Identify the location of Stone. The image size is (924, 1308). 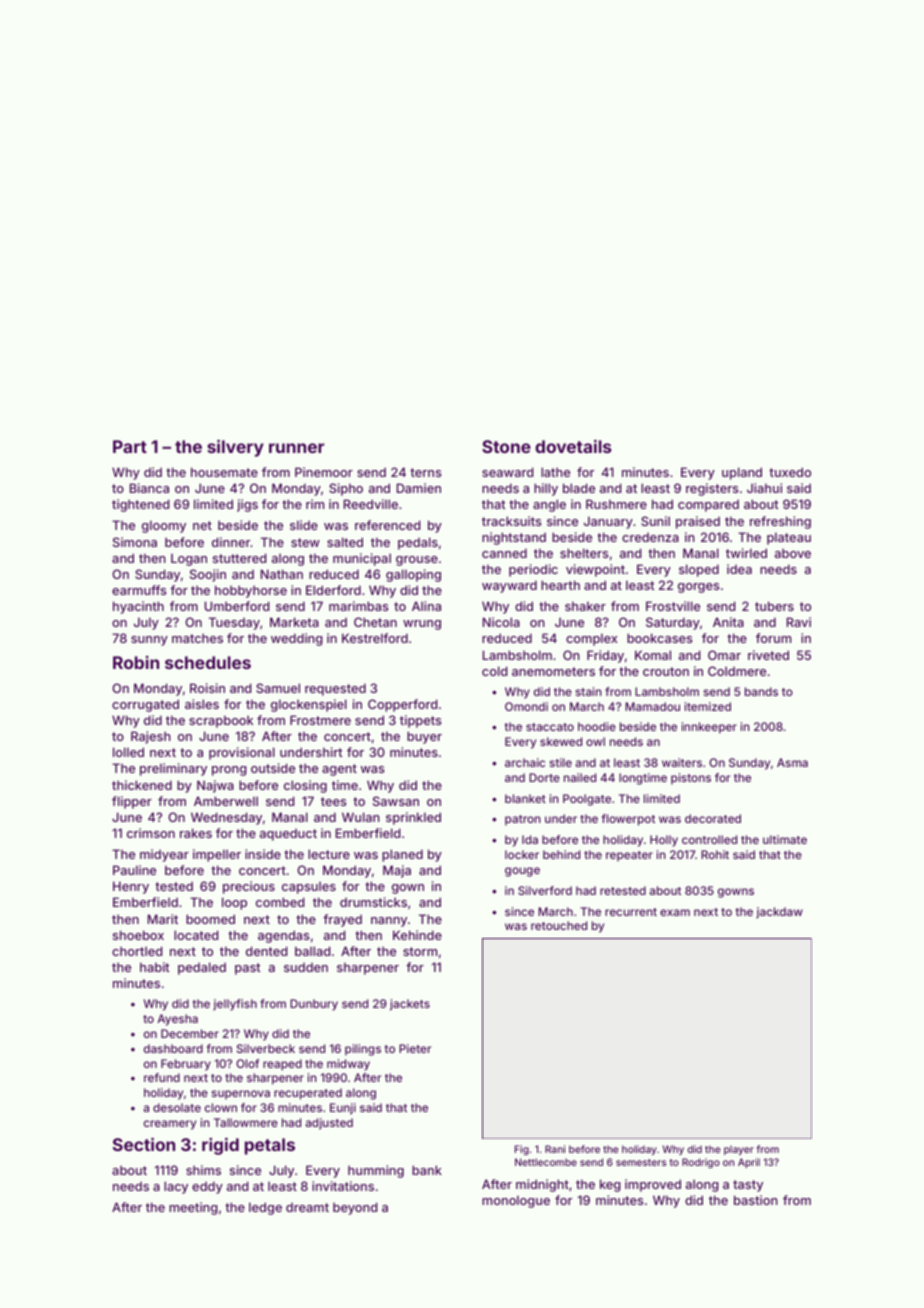
(506, 446).
